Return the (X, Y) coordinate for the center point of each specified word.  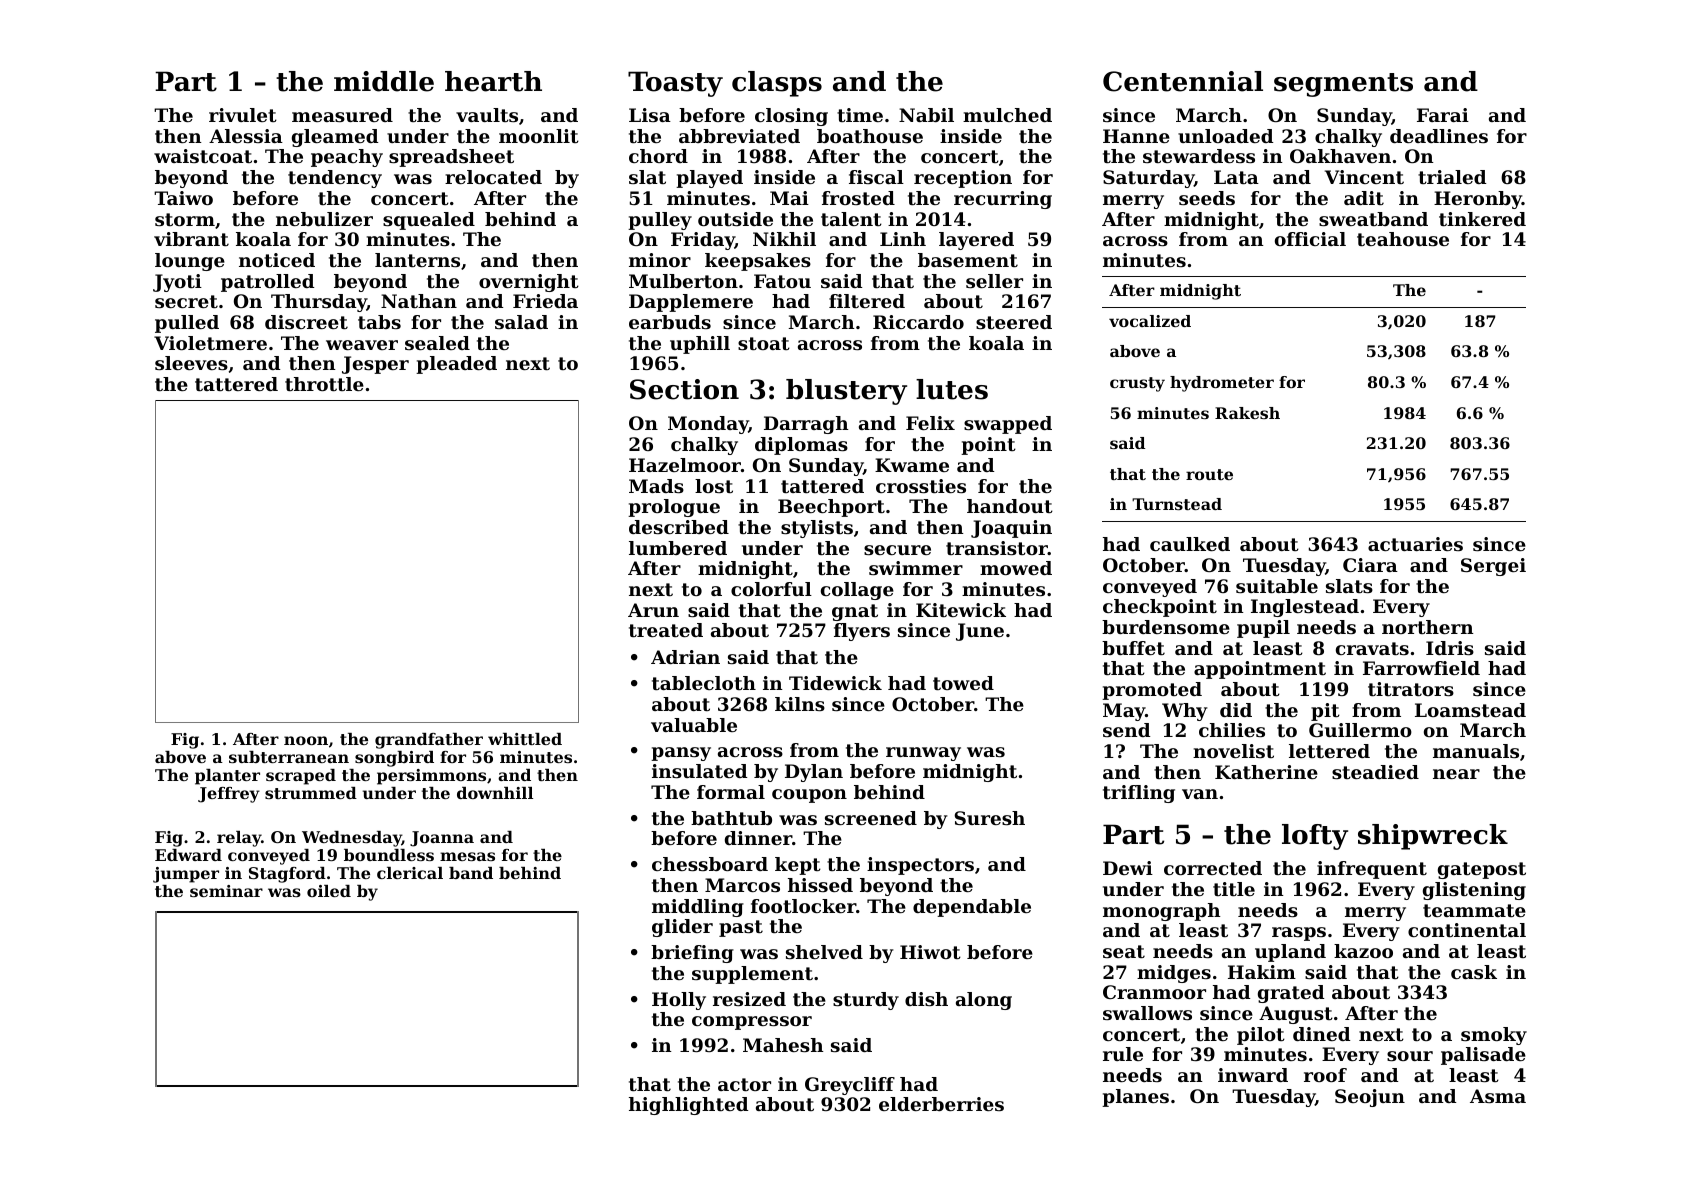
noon (306, 740)
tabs (379, 322)
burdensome (1166, 627)
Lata (1236, 177)
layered (976, 241)
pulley (660, 221)
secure (897, 550)
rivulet (243, 115)
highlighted (688, 1106)
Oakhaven (1340, 156)
